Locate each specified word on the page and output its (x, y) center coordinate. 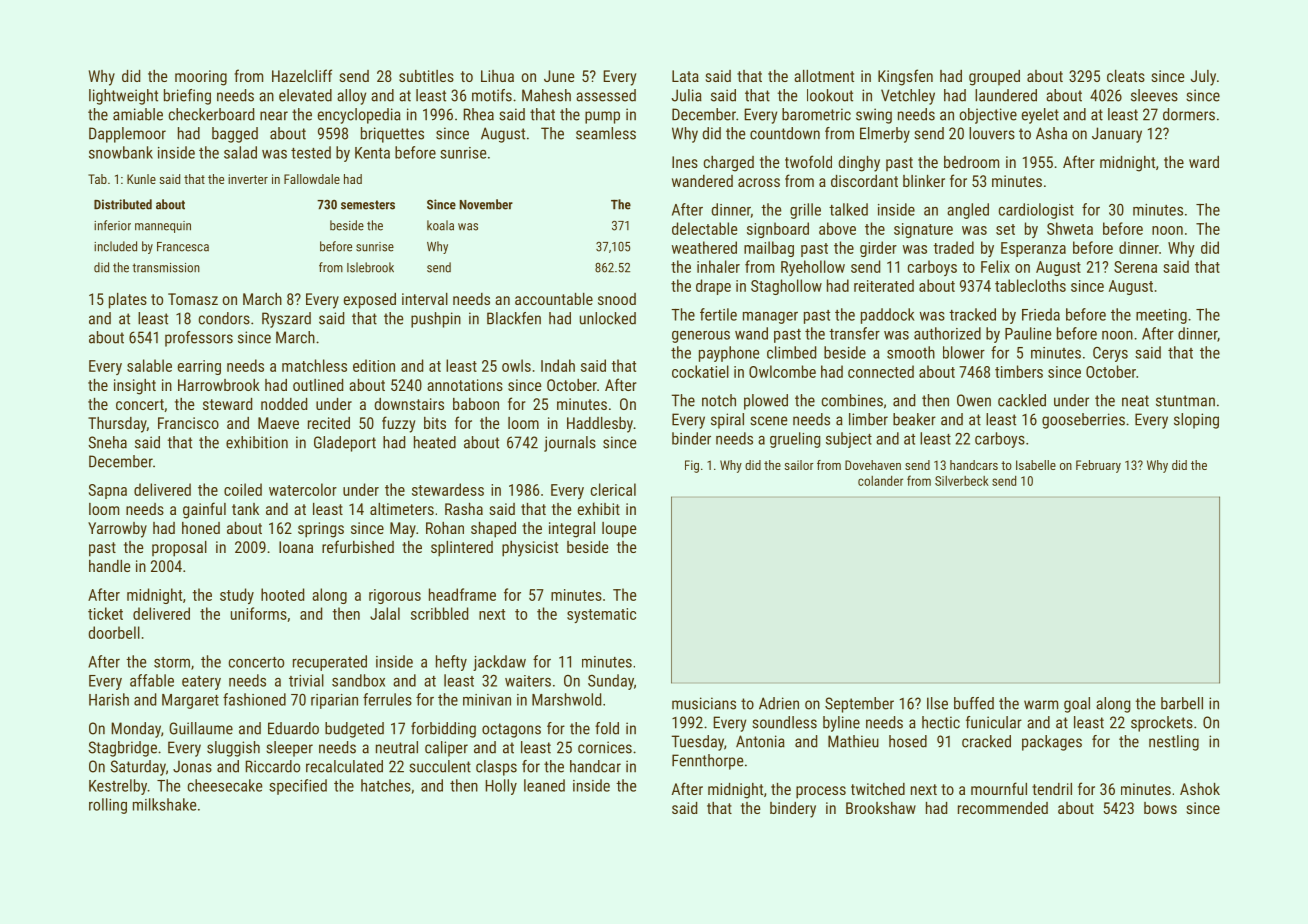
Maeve (278, 423)
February (1098, 466)
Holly (501, 787)
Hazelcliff (302, 75)
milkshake (164, 804)
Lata (685, 76)
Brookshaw (881, 808)
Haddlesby (600, 425)
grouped (994, 78)
